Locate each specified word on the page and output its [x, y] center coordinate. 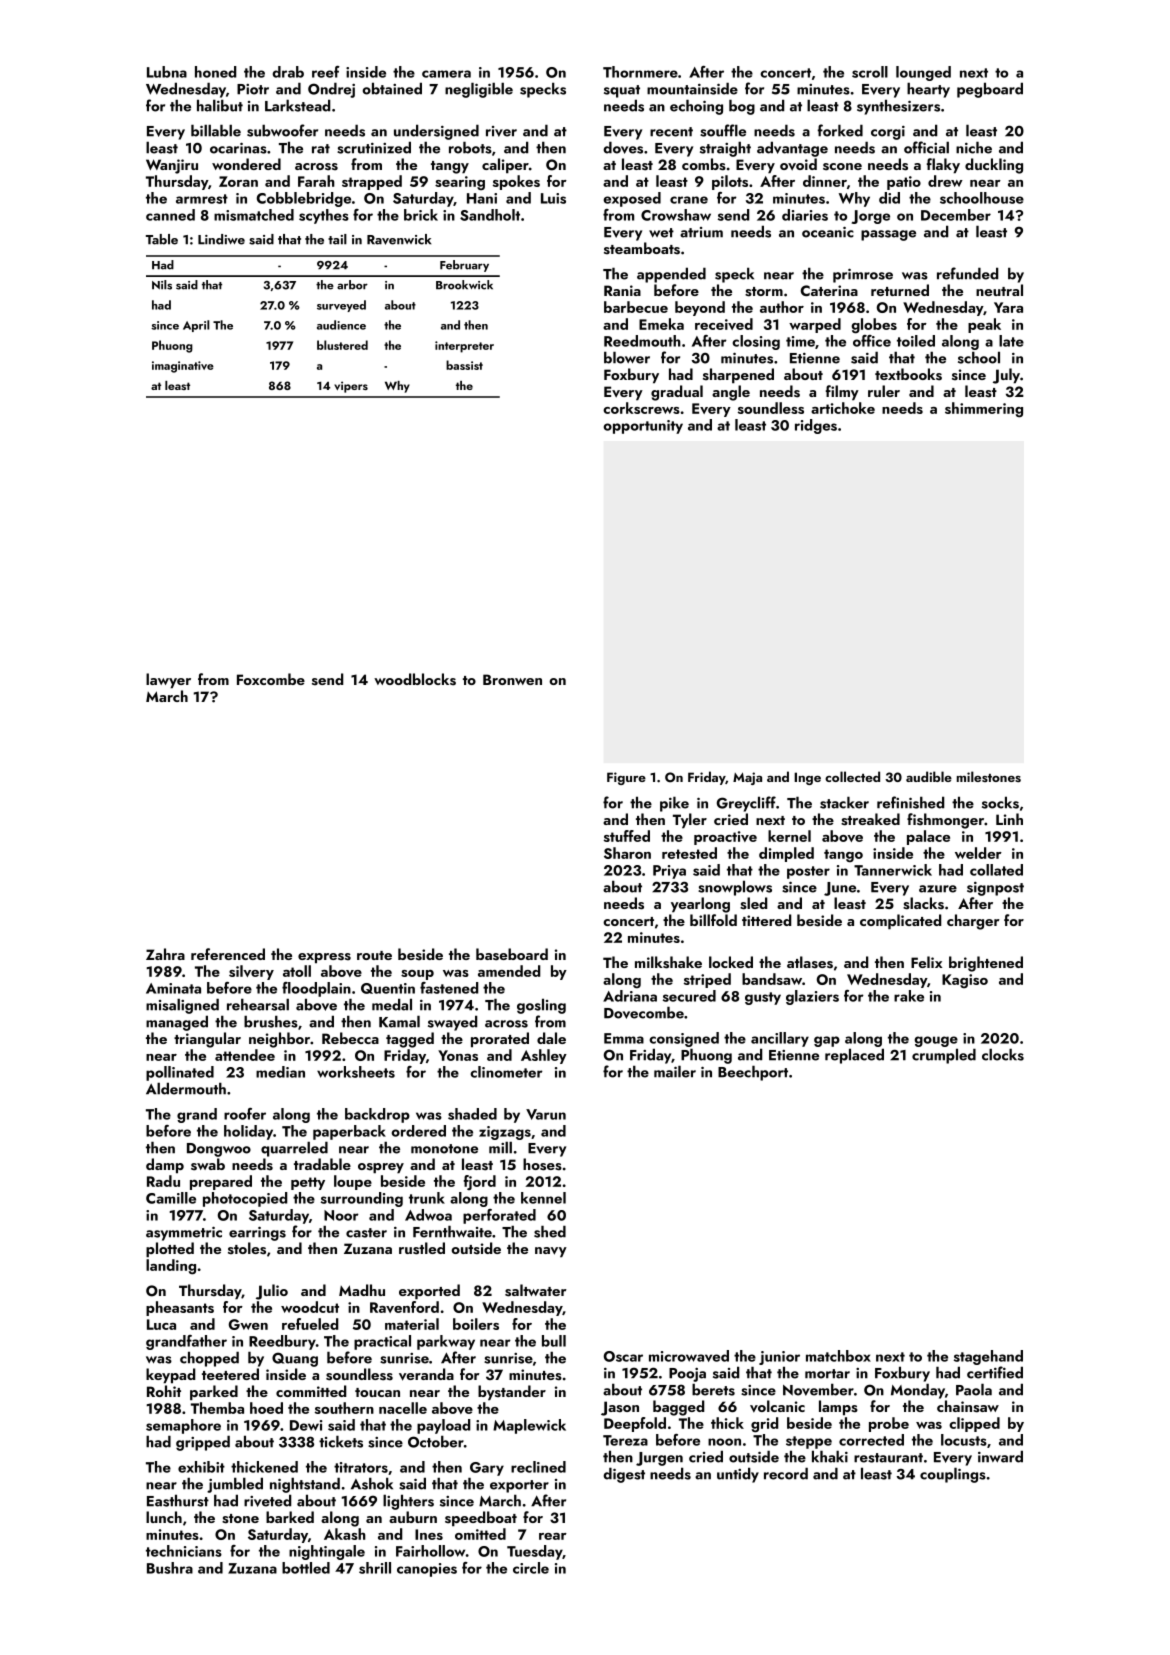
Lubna [167, 72]
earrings [257, 1233]
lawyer [168, 680]
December [956, 215]
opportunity [643, 427]
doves [623, 147]
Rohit [164, 1391]
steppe [809, 1442]
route [374, 955]
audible [929, 776]
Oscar [623, 1356]
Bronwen [512, 679]
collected [852, 776]
